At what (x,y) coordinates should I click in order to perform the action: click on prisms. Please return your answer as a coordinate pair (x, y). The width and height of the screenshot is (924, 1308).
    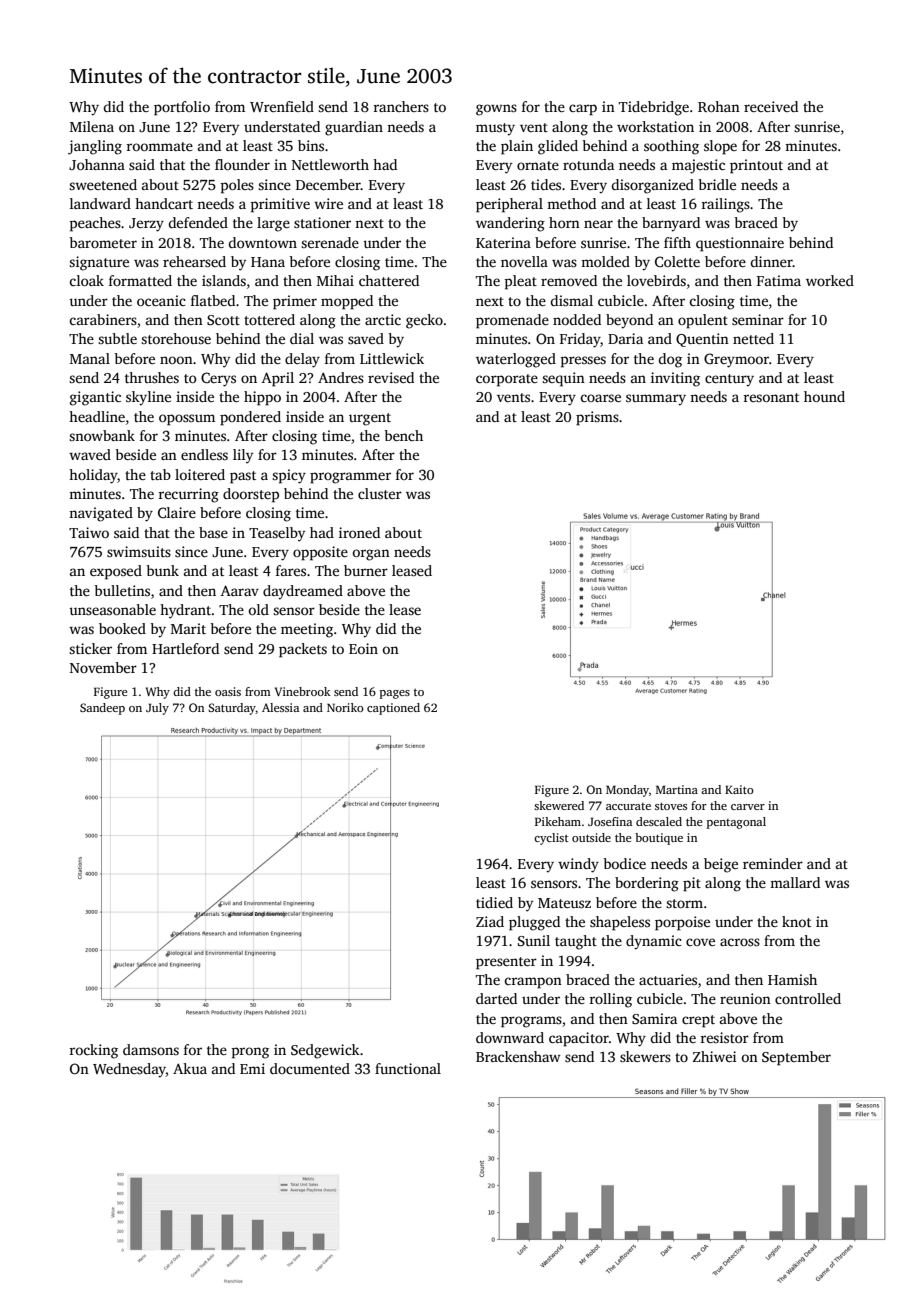
    Looking at the image, I should click on (597, 418).
